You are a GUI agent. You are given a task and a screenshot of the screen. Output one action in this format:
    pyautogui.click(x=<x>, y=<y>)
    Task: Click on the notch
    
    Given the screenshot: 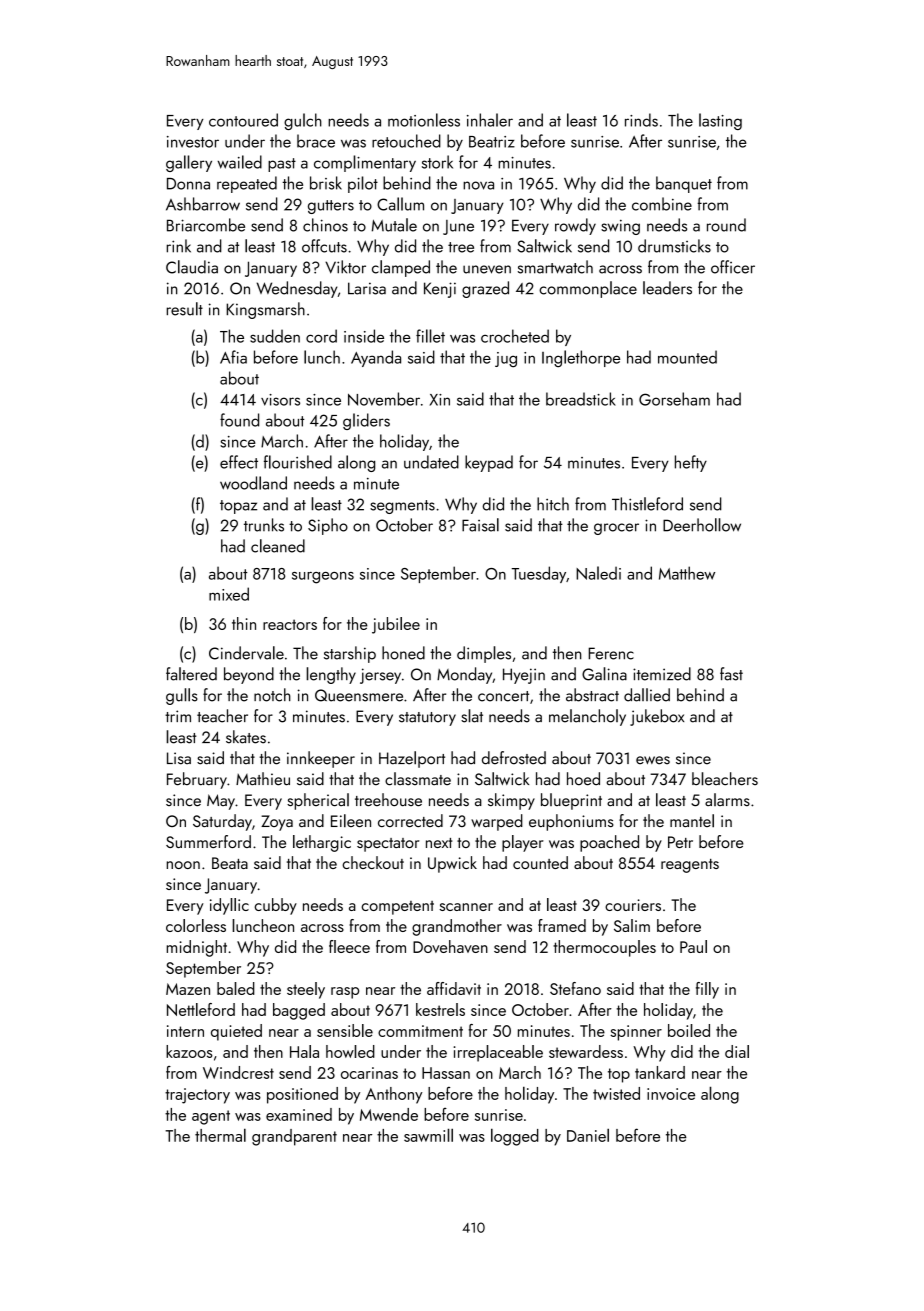 What is the action you would take?
    pyautogui.click(x=272, y=695)
